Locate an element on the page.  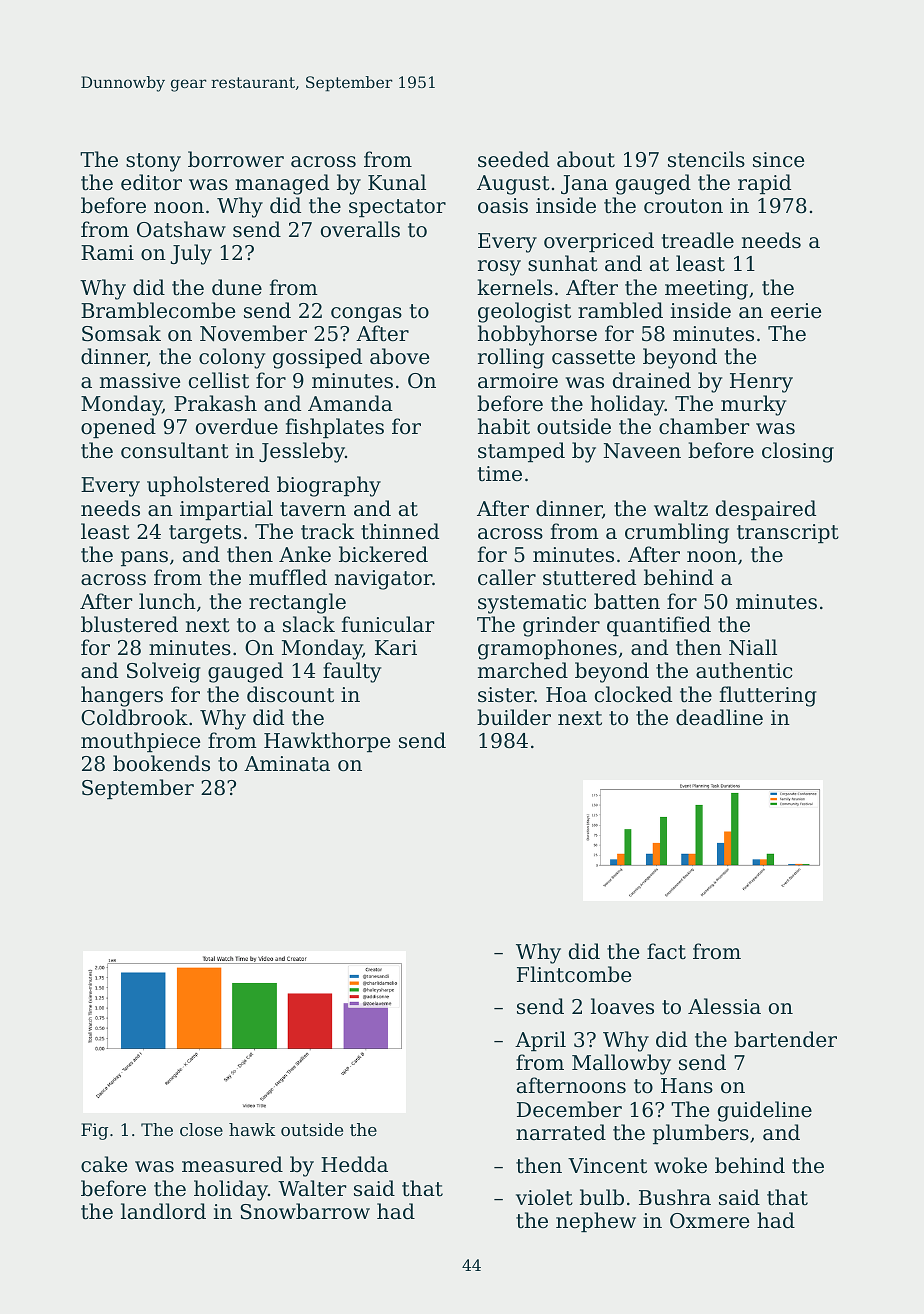
sister is located at coordinates (506, 695).
